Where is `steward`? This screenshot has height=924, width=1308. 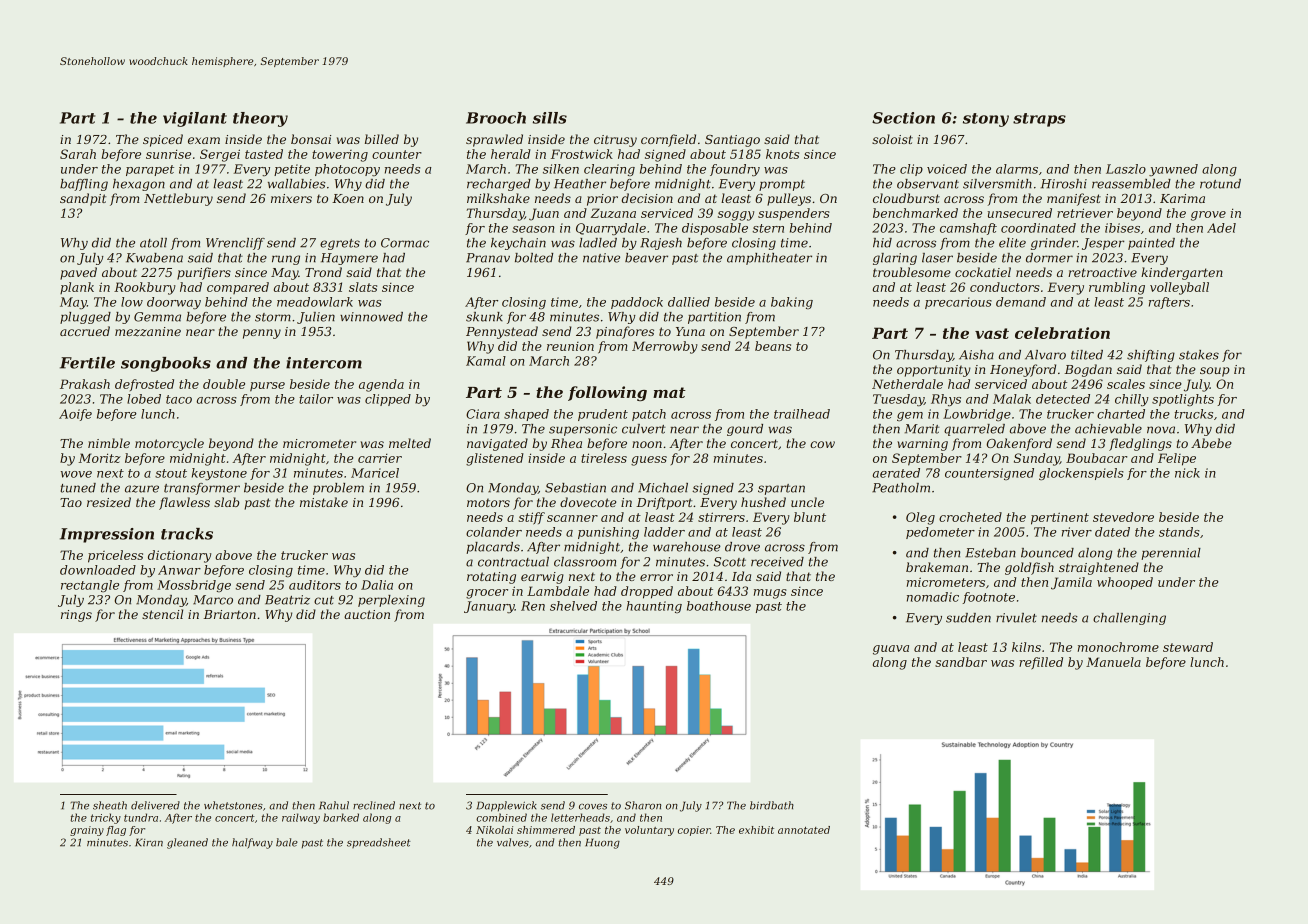 steward is located at coordinates (1188, 647).
